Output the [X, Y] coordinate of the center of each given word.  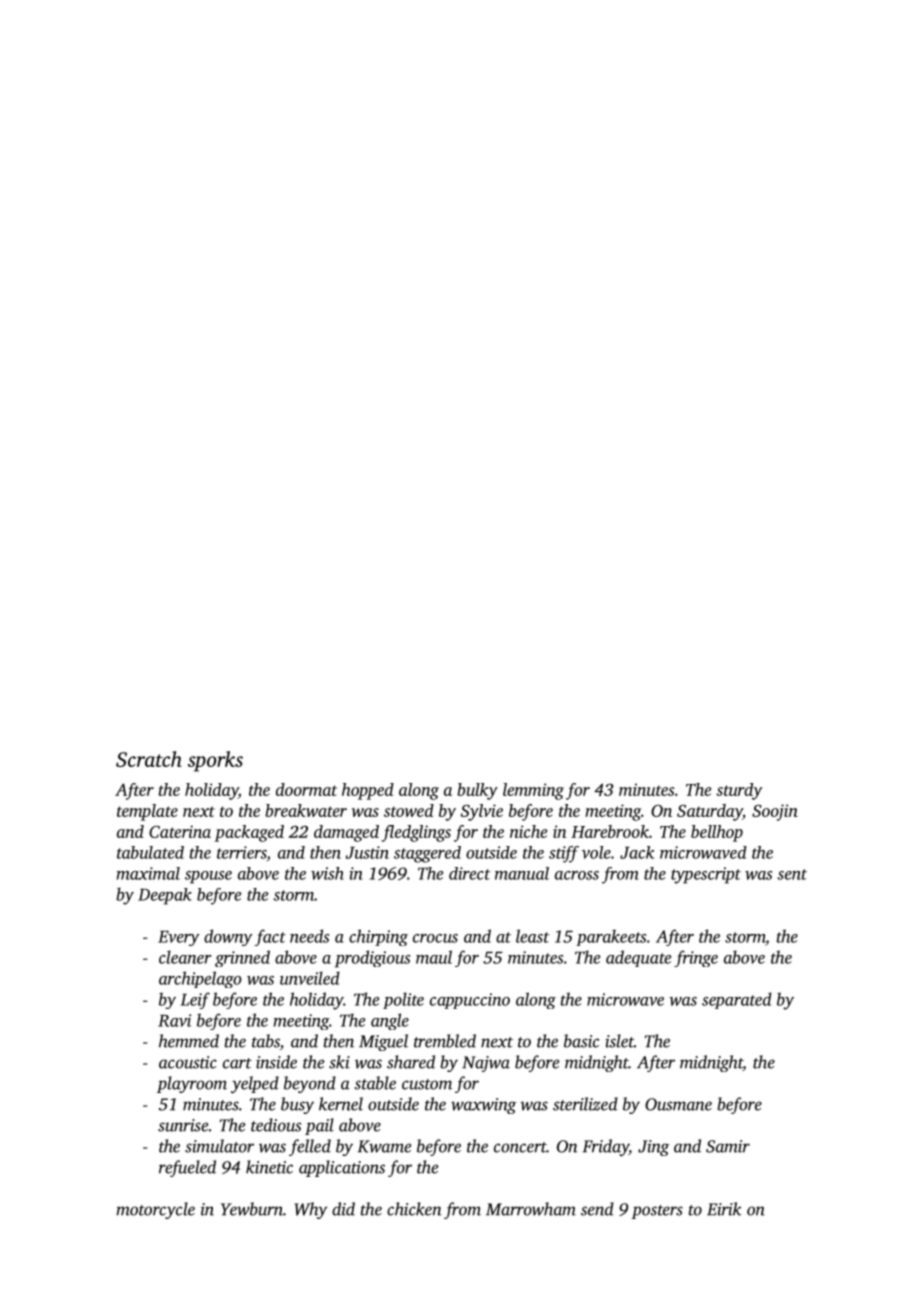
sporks [215, 761]
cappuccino [470, 1001]
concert [520, 1147]
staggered [427, 854]
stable [375, 1083]
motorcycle [155, 1210]
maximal [148, 873]
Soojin [775, 812]
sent [792, 874]
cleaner [185, 957]
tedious [276, 1125]
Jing [653, 1148]
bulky [477, 791]
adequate [638, 958]
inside [276, 1062]
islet [619, 1041]
